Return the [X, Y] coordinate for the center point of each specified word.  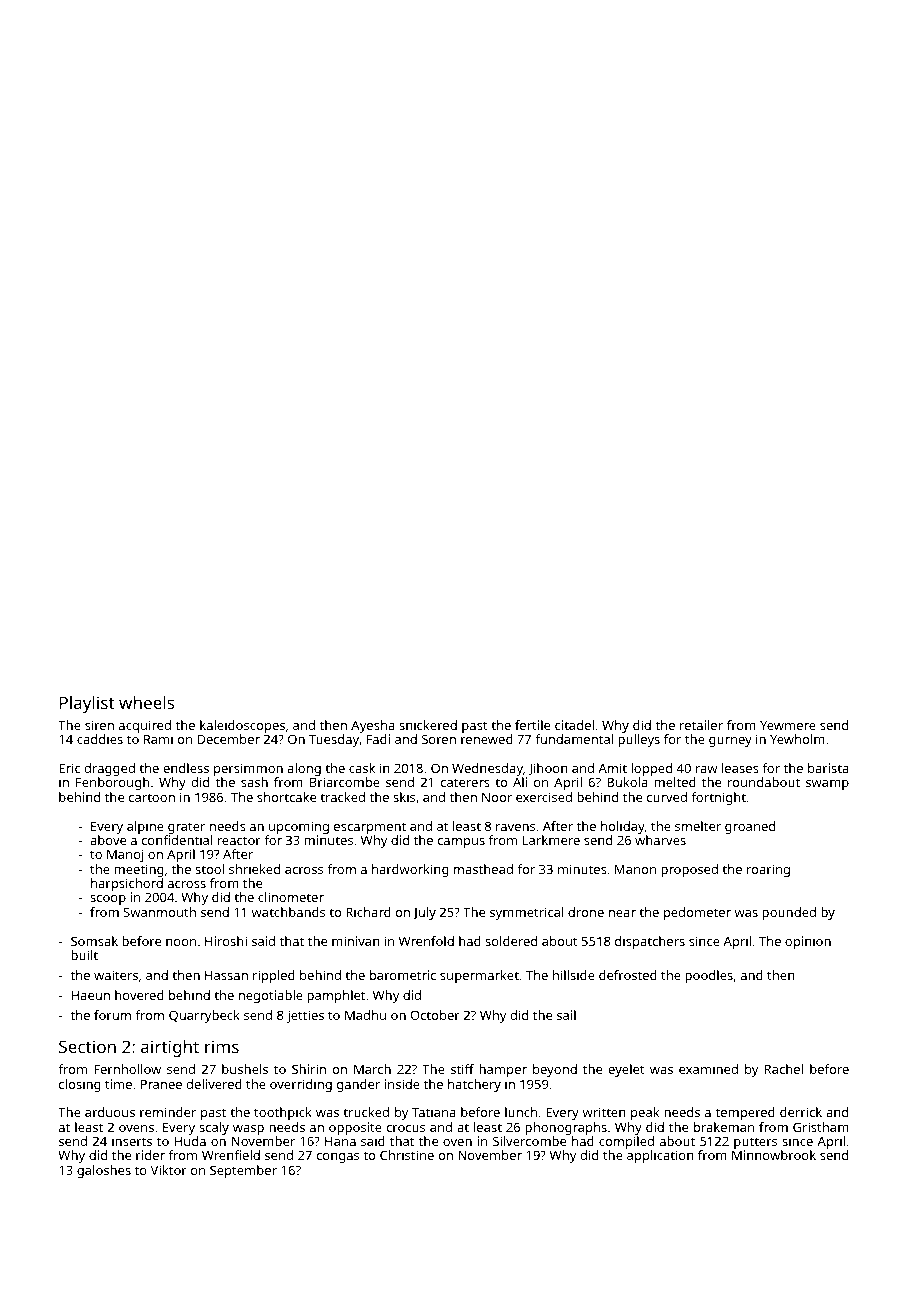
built [84, 955]
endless [186, 768]
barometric [403, 975]
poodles [709, 976]
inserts [132, 1141]
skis [404, 797]
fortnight [718, 798]
